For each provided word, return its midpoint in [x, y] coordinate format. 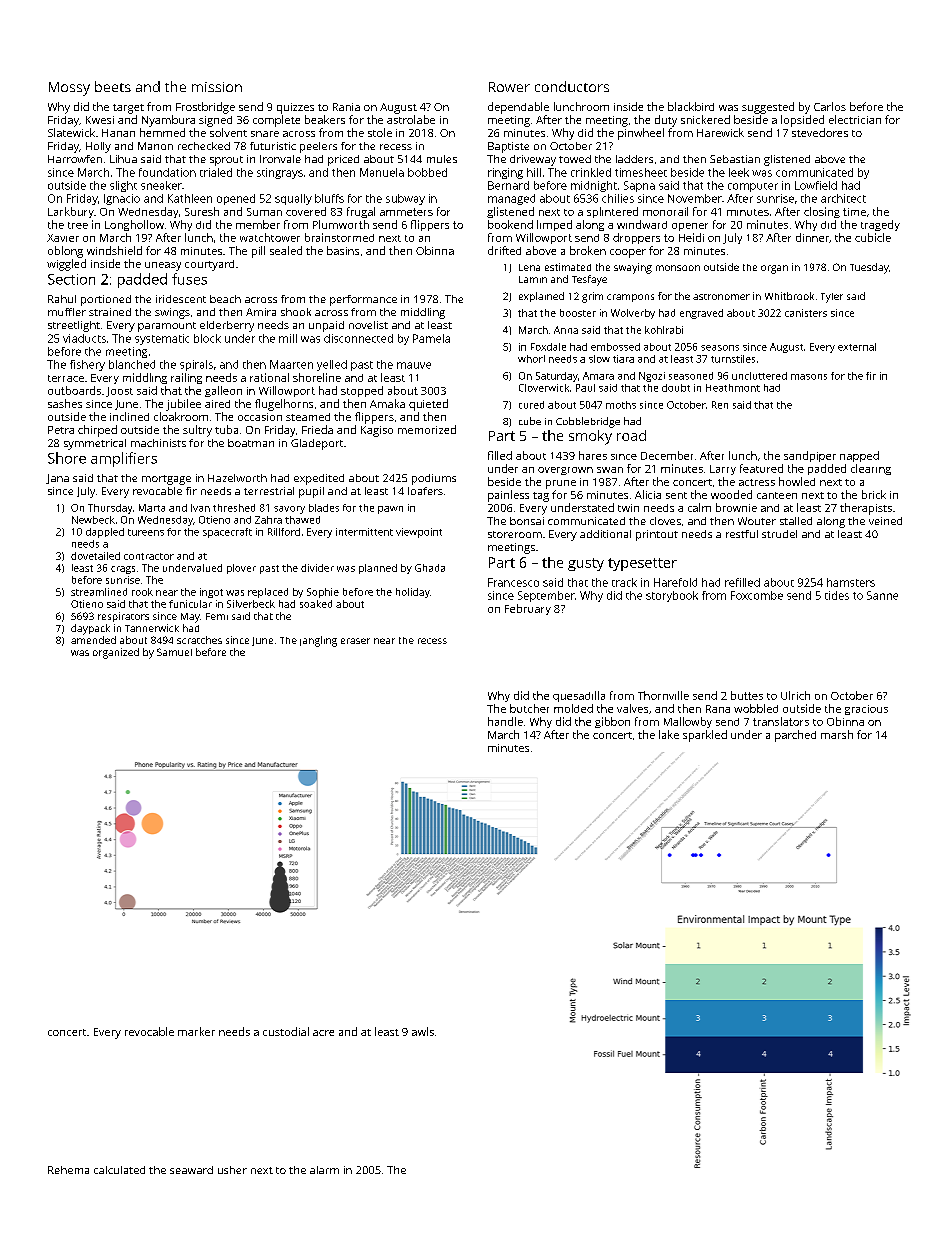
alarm [324, 1170]
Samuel [174, 652]
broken [588, 250]
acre [323, 1033]
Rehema [68, 1170]
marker [196, 1031]
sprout [226, 161]
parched [795, 736]
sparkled [705, 736]
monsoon [678, 268]
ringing [505, 173]
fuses [189, 279]
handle [505, 721]
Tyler [832, 298]
